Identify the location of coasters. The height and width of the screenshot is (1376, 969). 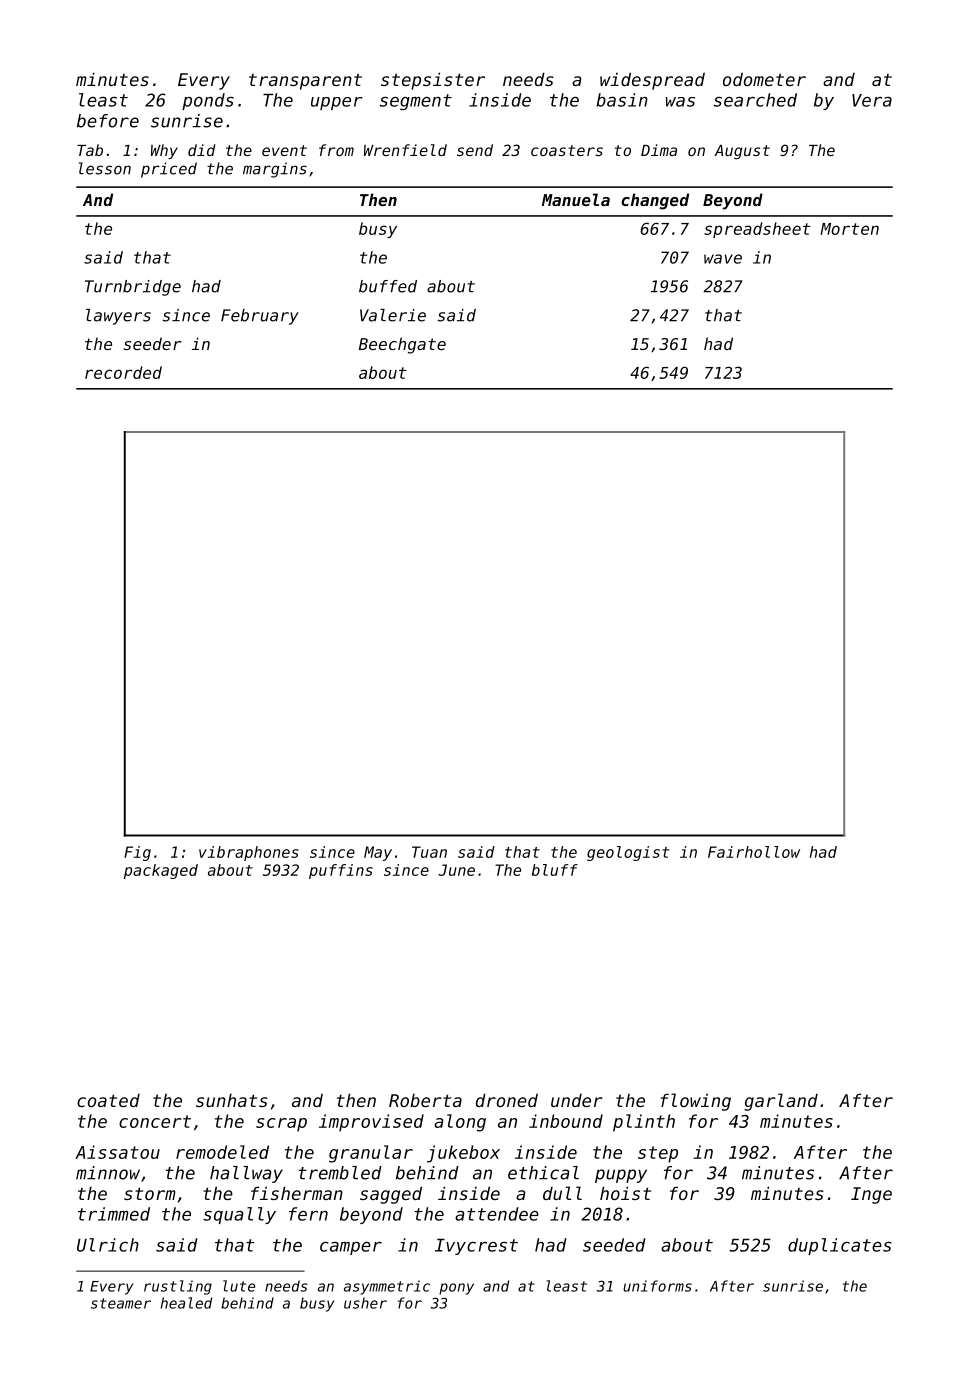
(567, 150).
